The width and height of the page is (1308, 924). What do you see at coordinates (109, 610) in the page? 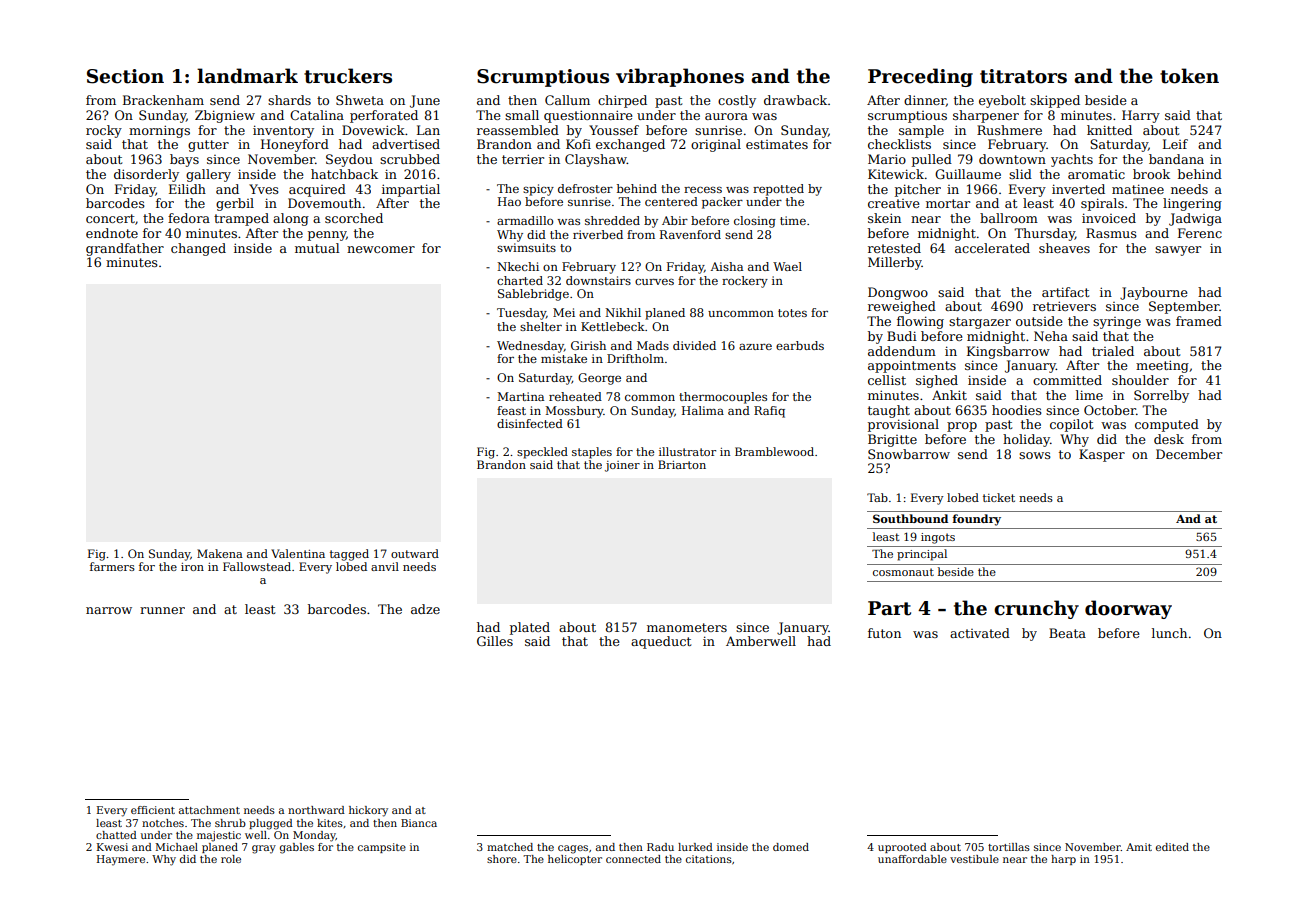
I see `narrow` at bounding box center [109, 610].
